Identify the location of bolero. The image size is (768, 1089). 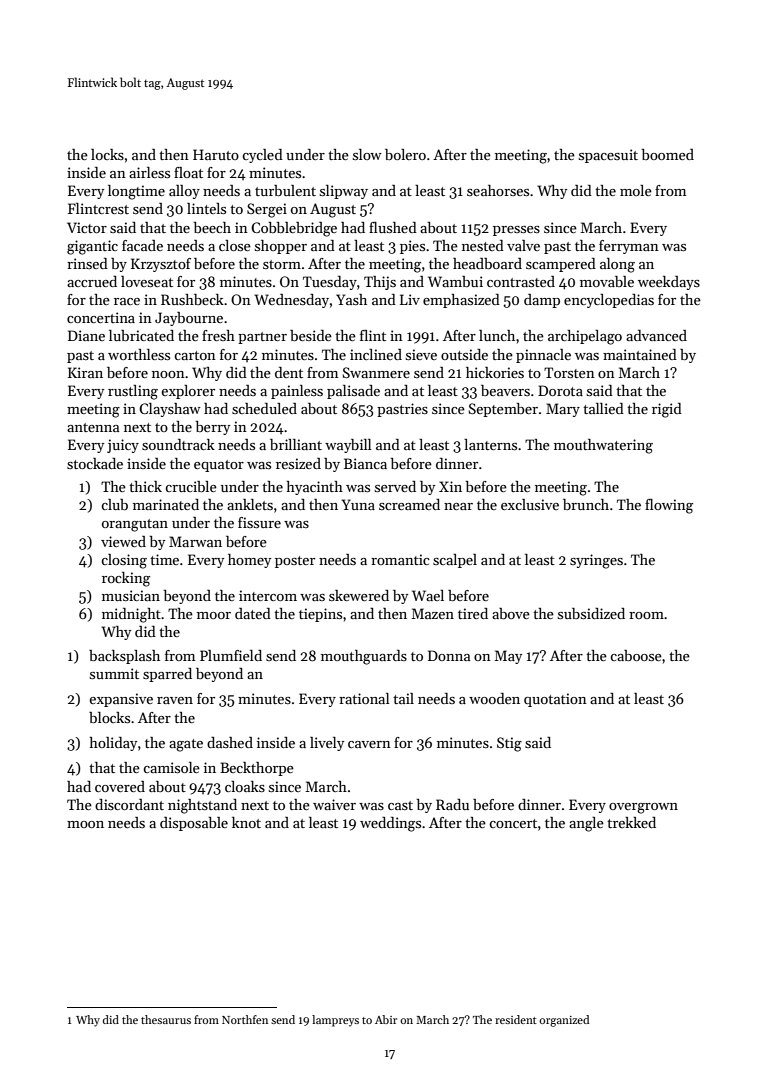
(405, 154).
